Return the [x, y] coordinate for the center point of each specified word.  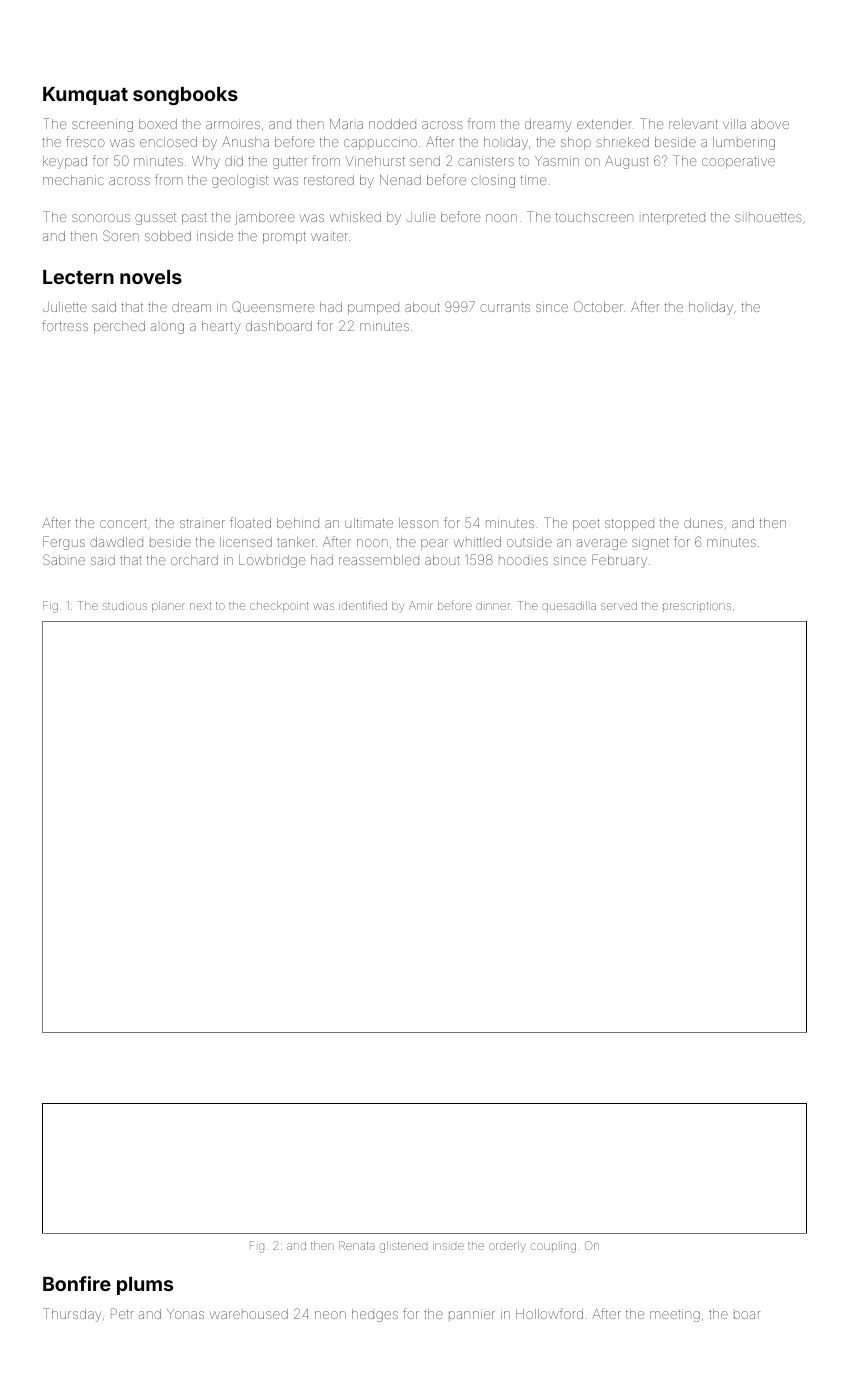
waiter [329, 236]
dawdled [116, 542]
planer [168, 606]
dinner [493, 606]
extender [604, 124]
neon [330, 1315]
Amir [421, 605]
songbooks [185, 96]
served [619, 606]
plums [145, 1286]
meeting [675, 1316]
